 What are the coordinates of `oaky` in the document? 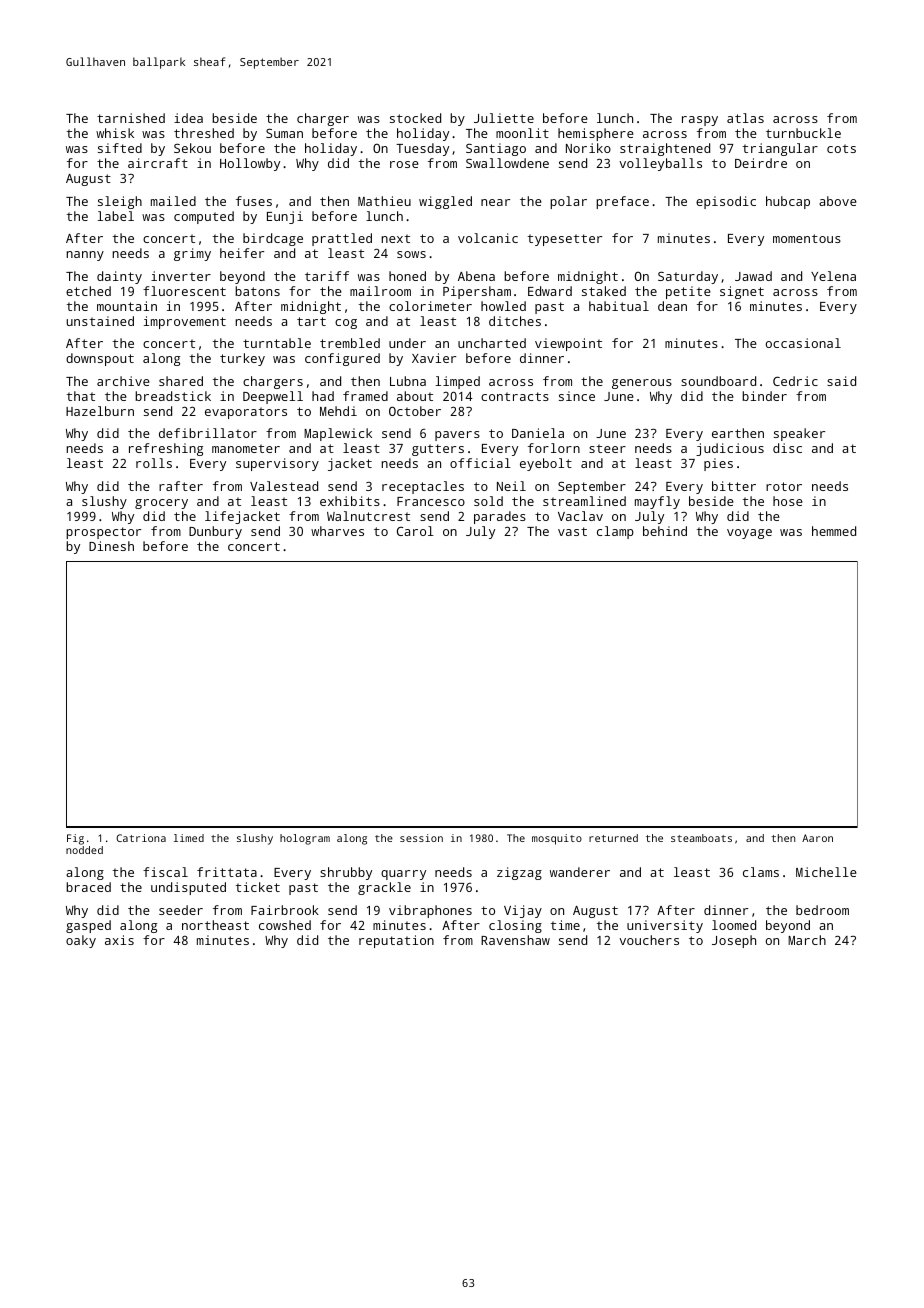 It's located at (81, 941).
